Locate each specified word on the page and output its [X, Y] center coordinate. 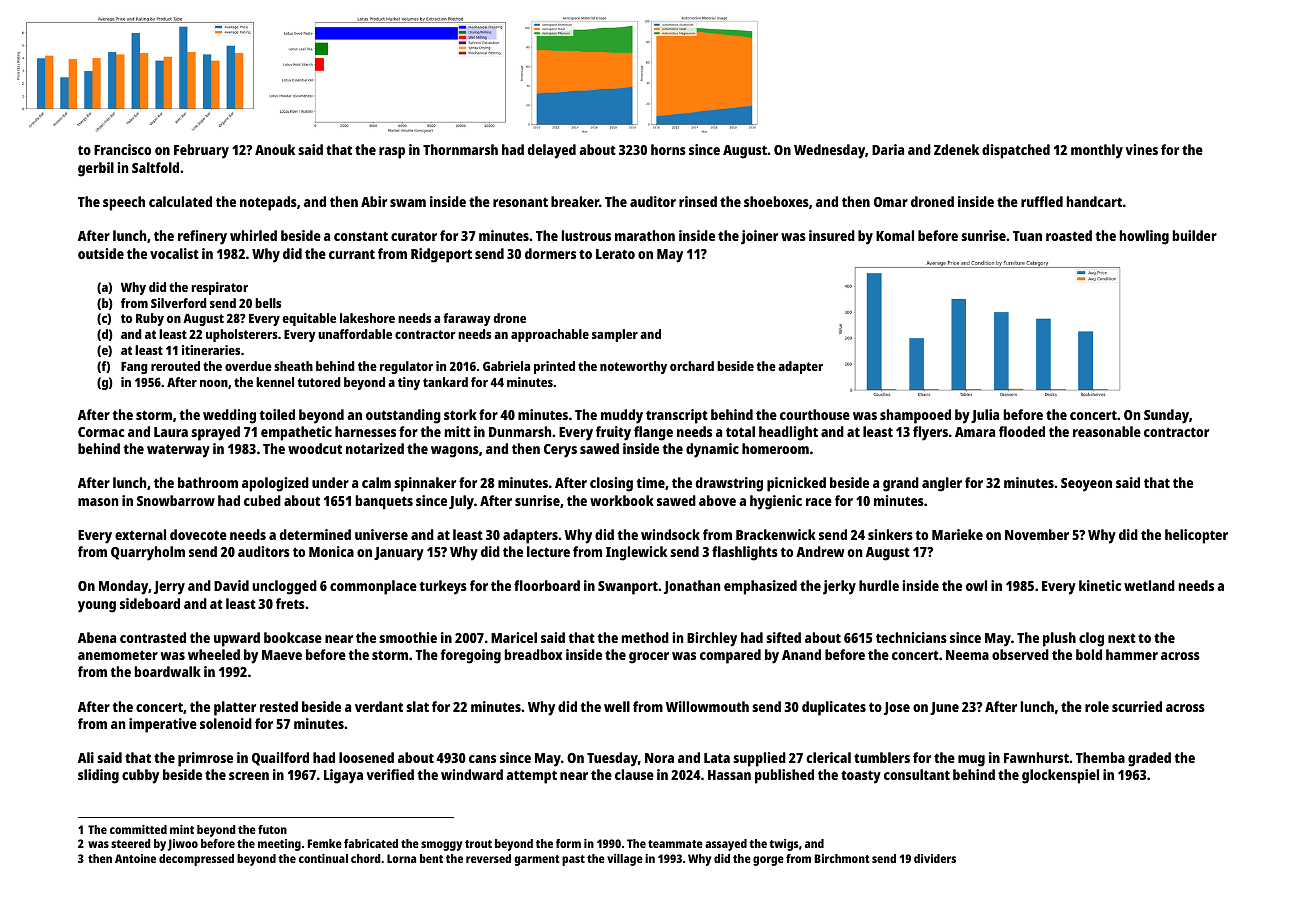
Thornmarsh [460, 149]
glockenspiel [1060, 776]
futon [272, 829]
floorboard [547, 585]
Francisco [122, 149]
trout [478, 844]
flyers [930, 433]
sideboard [150, 603]
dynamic [712, 450]
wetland [1149, 585]
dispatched [1016, 151]
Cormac [101, 432]
